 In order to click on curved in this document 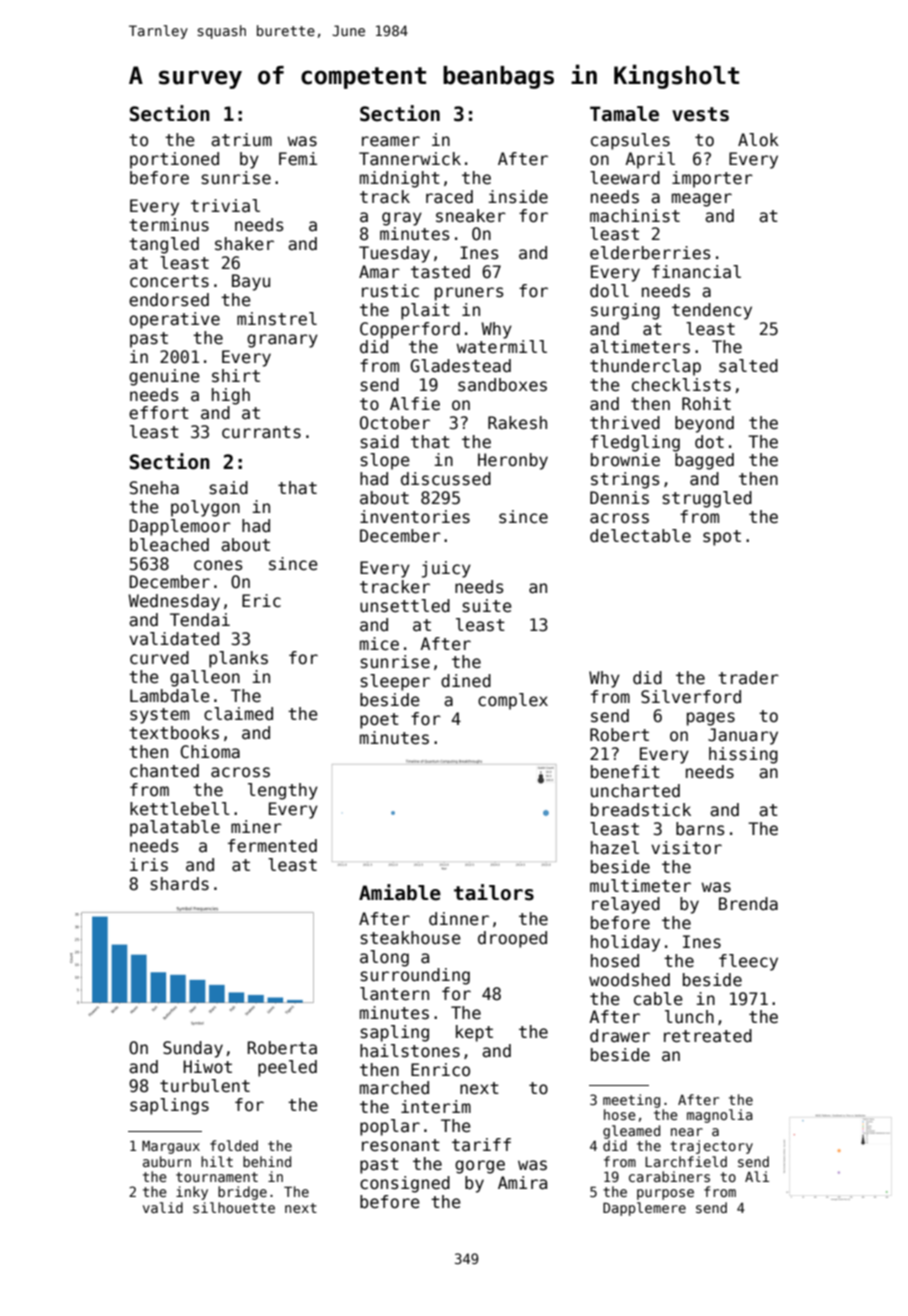, I will do `click(159, 658)`.
